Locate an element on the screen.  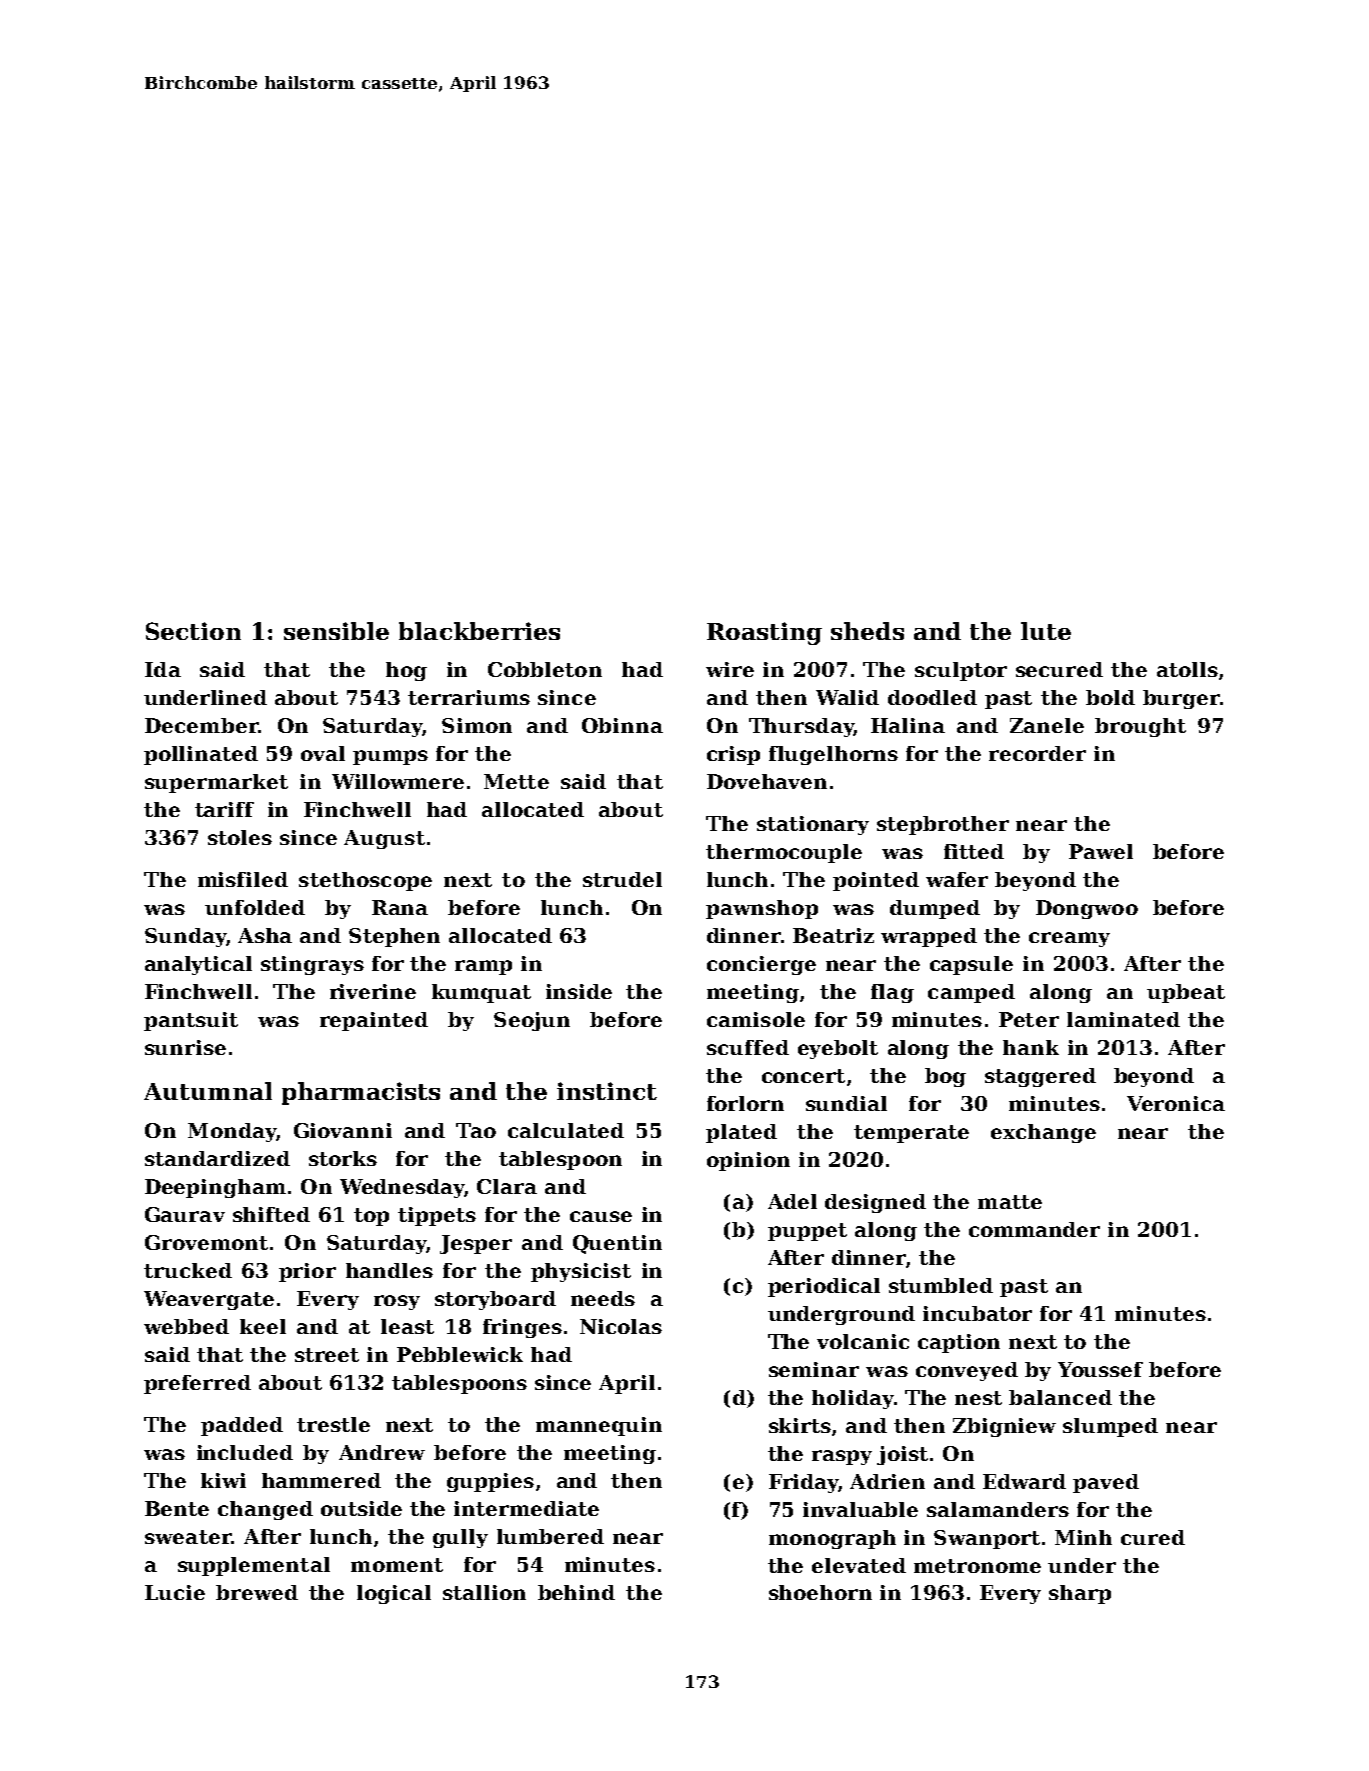
sheds is located at coordinates (867, 631).
